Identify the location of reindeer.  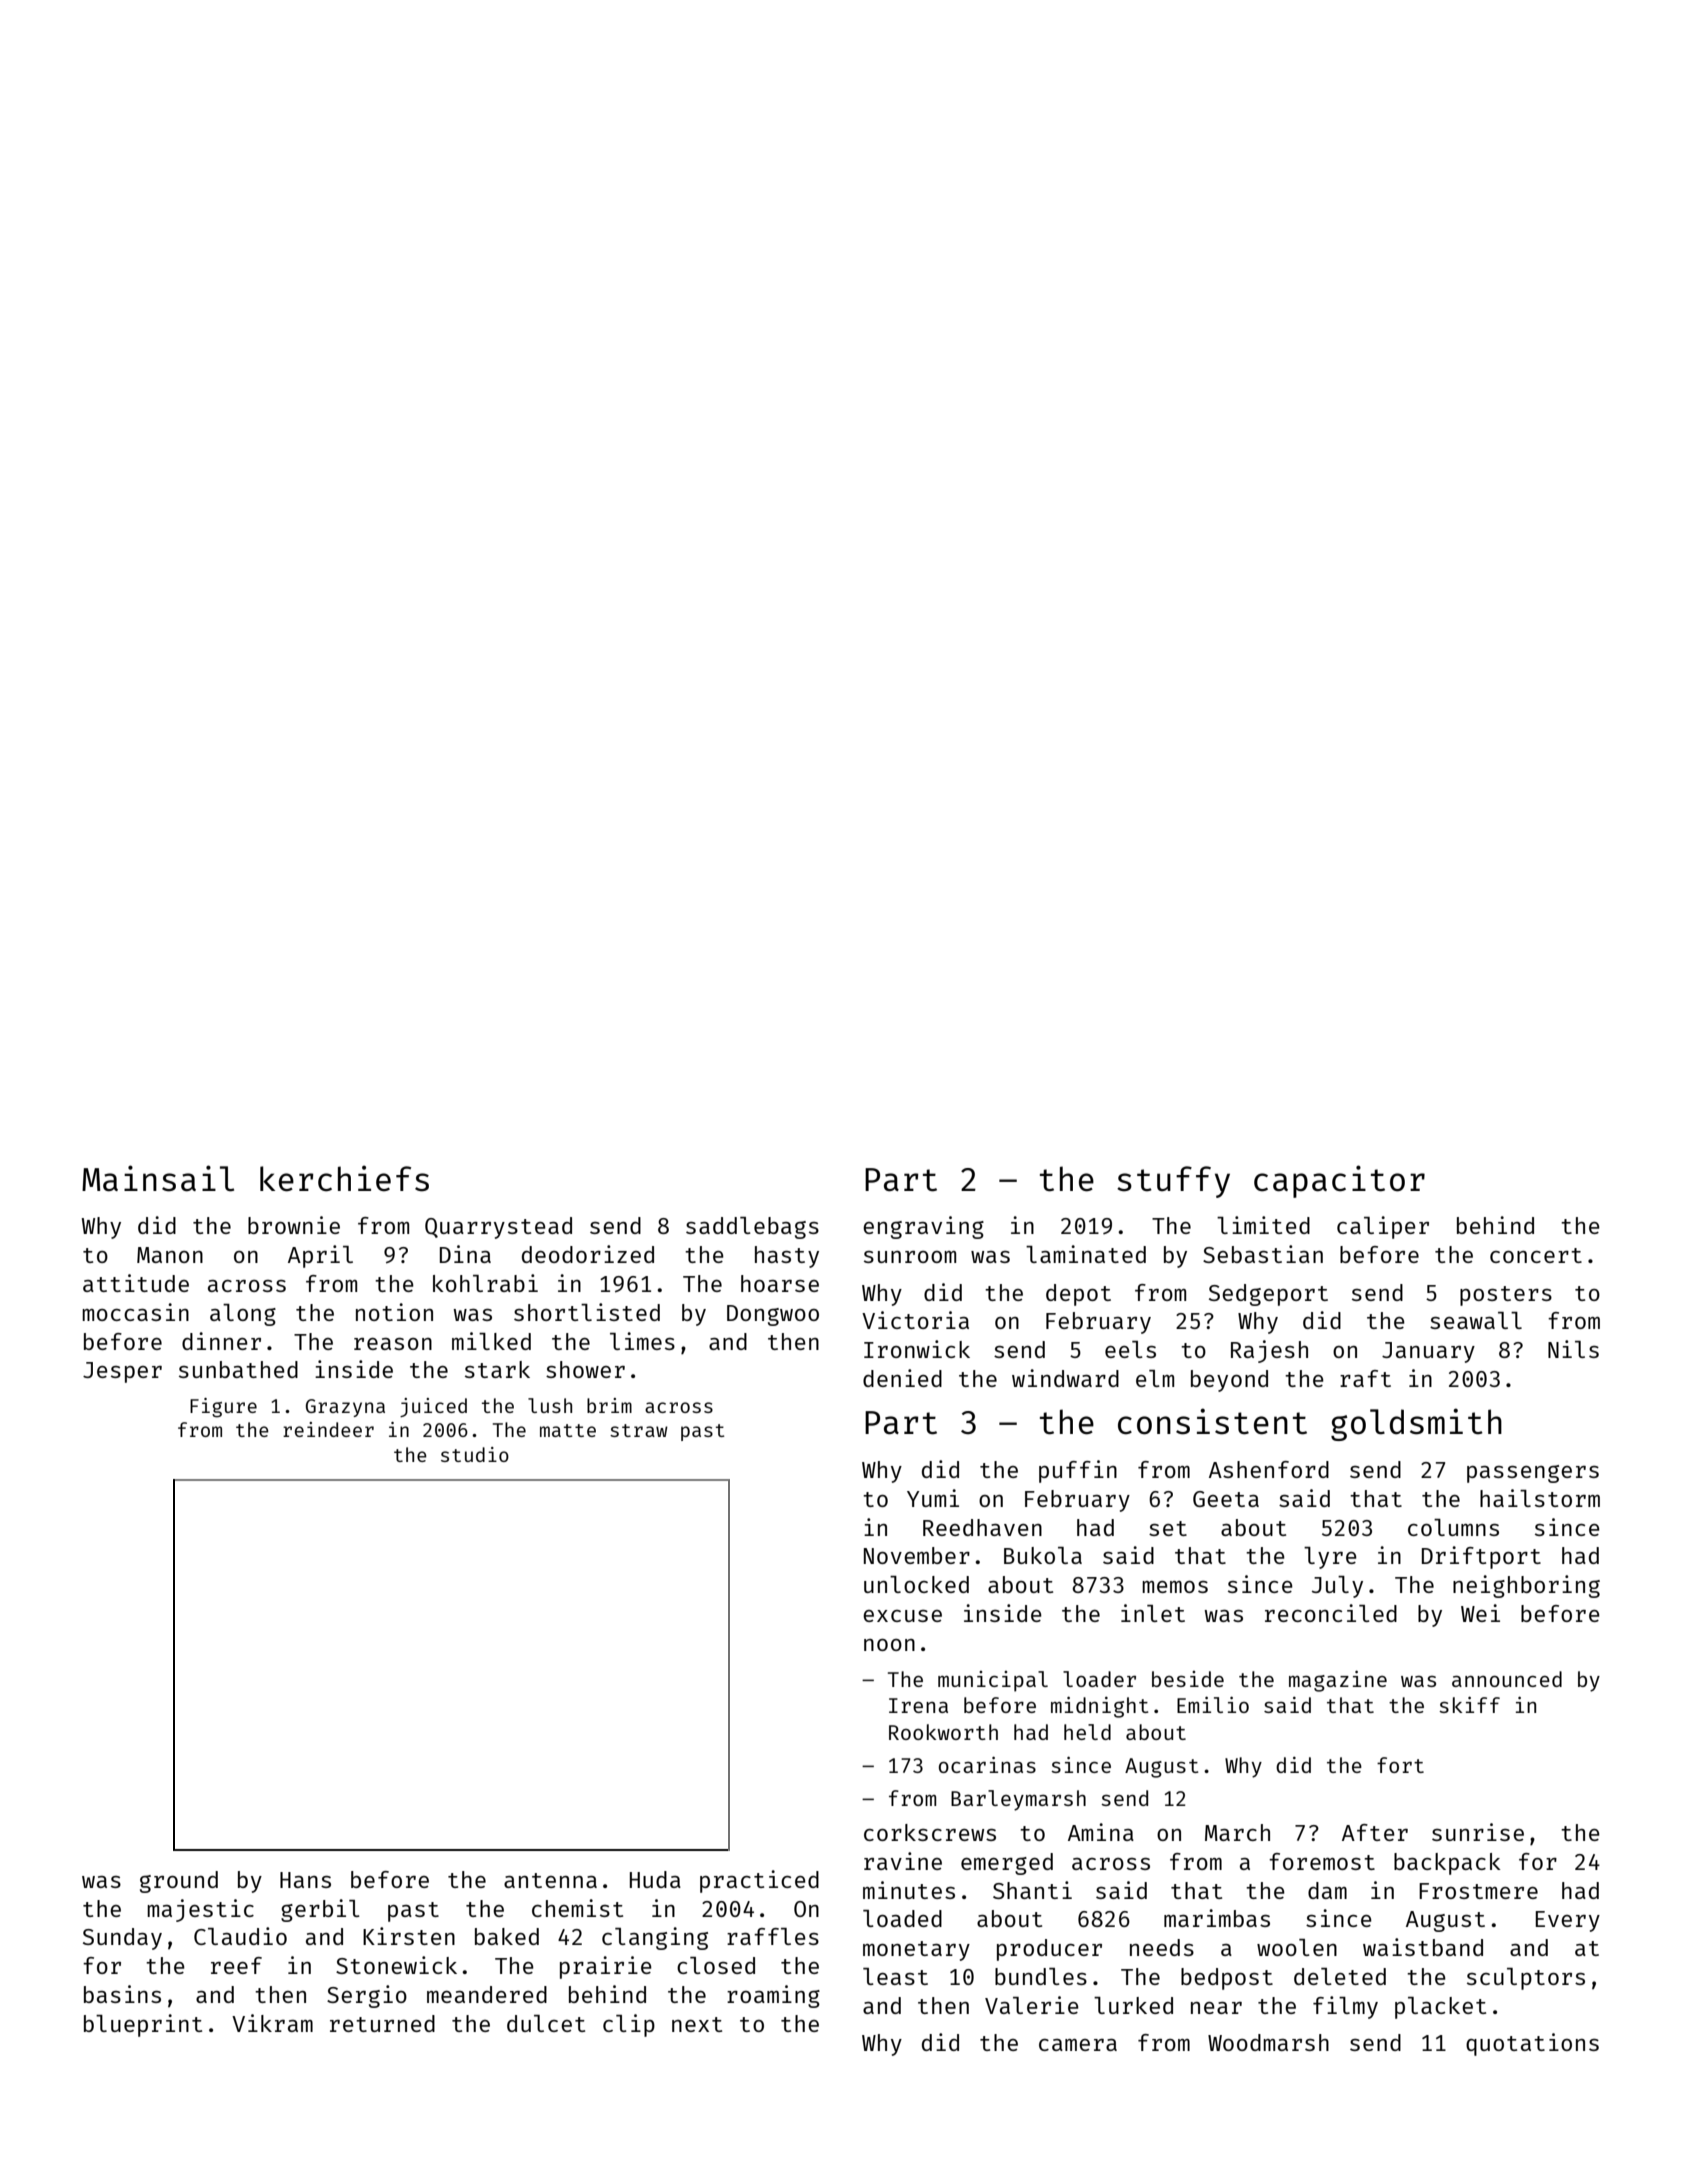
(328, 1429).
